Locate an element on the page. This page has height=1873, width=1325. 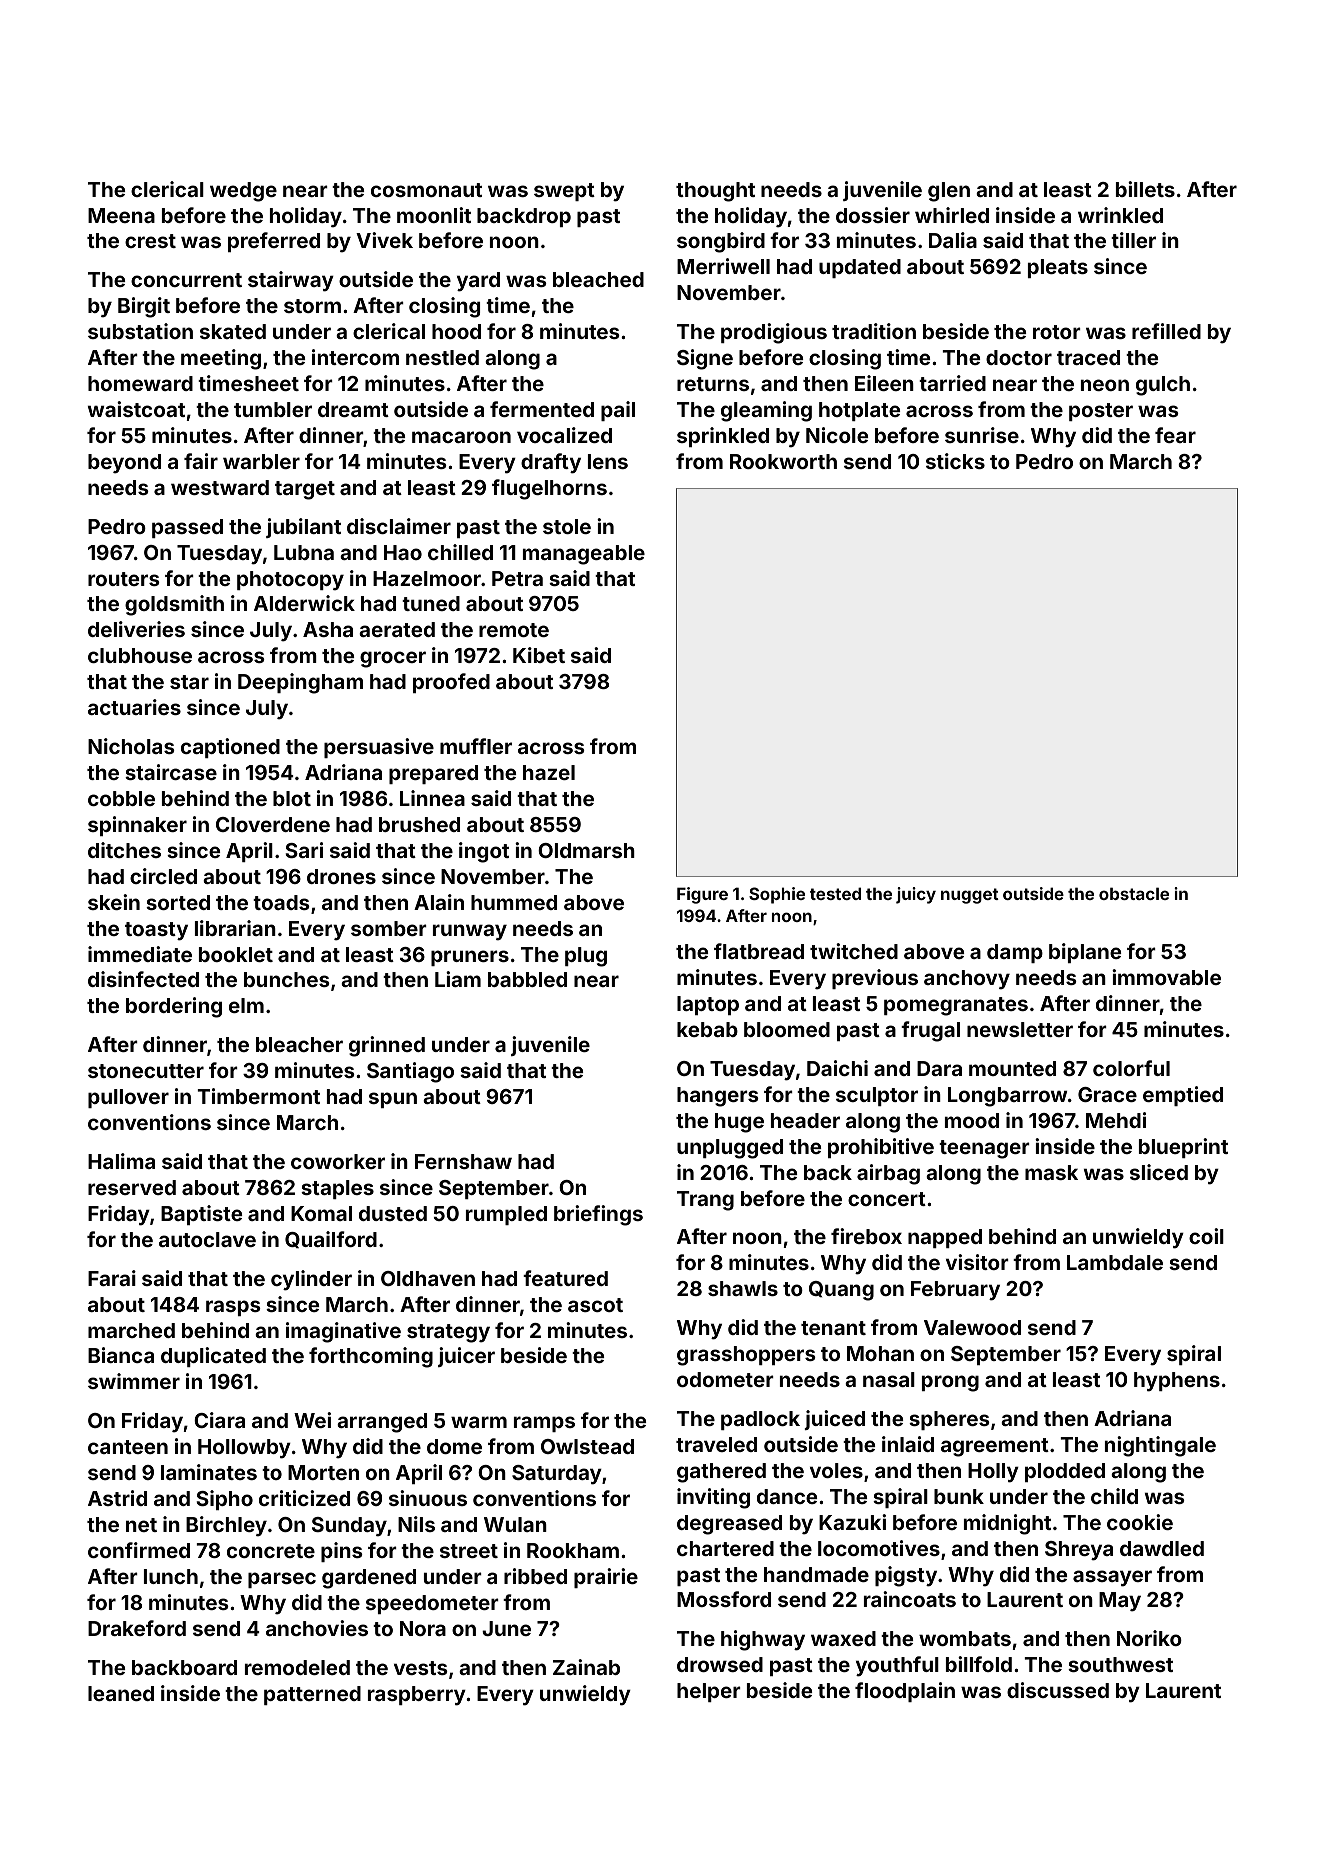
Kibet is located at coordinates (539, 655).
